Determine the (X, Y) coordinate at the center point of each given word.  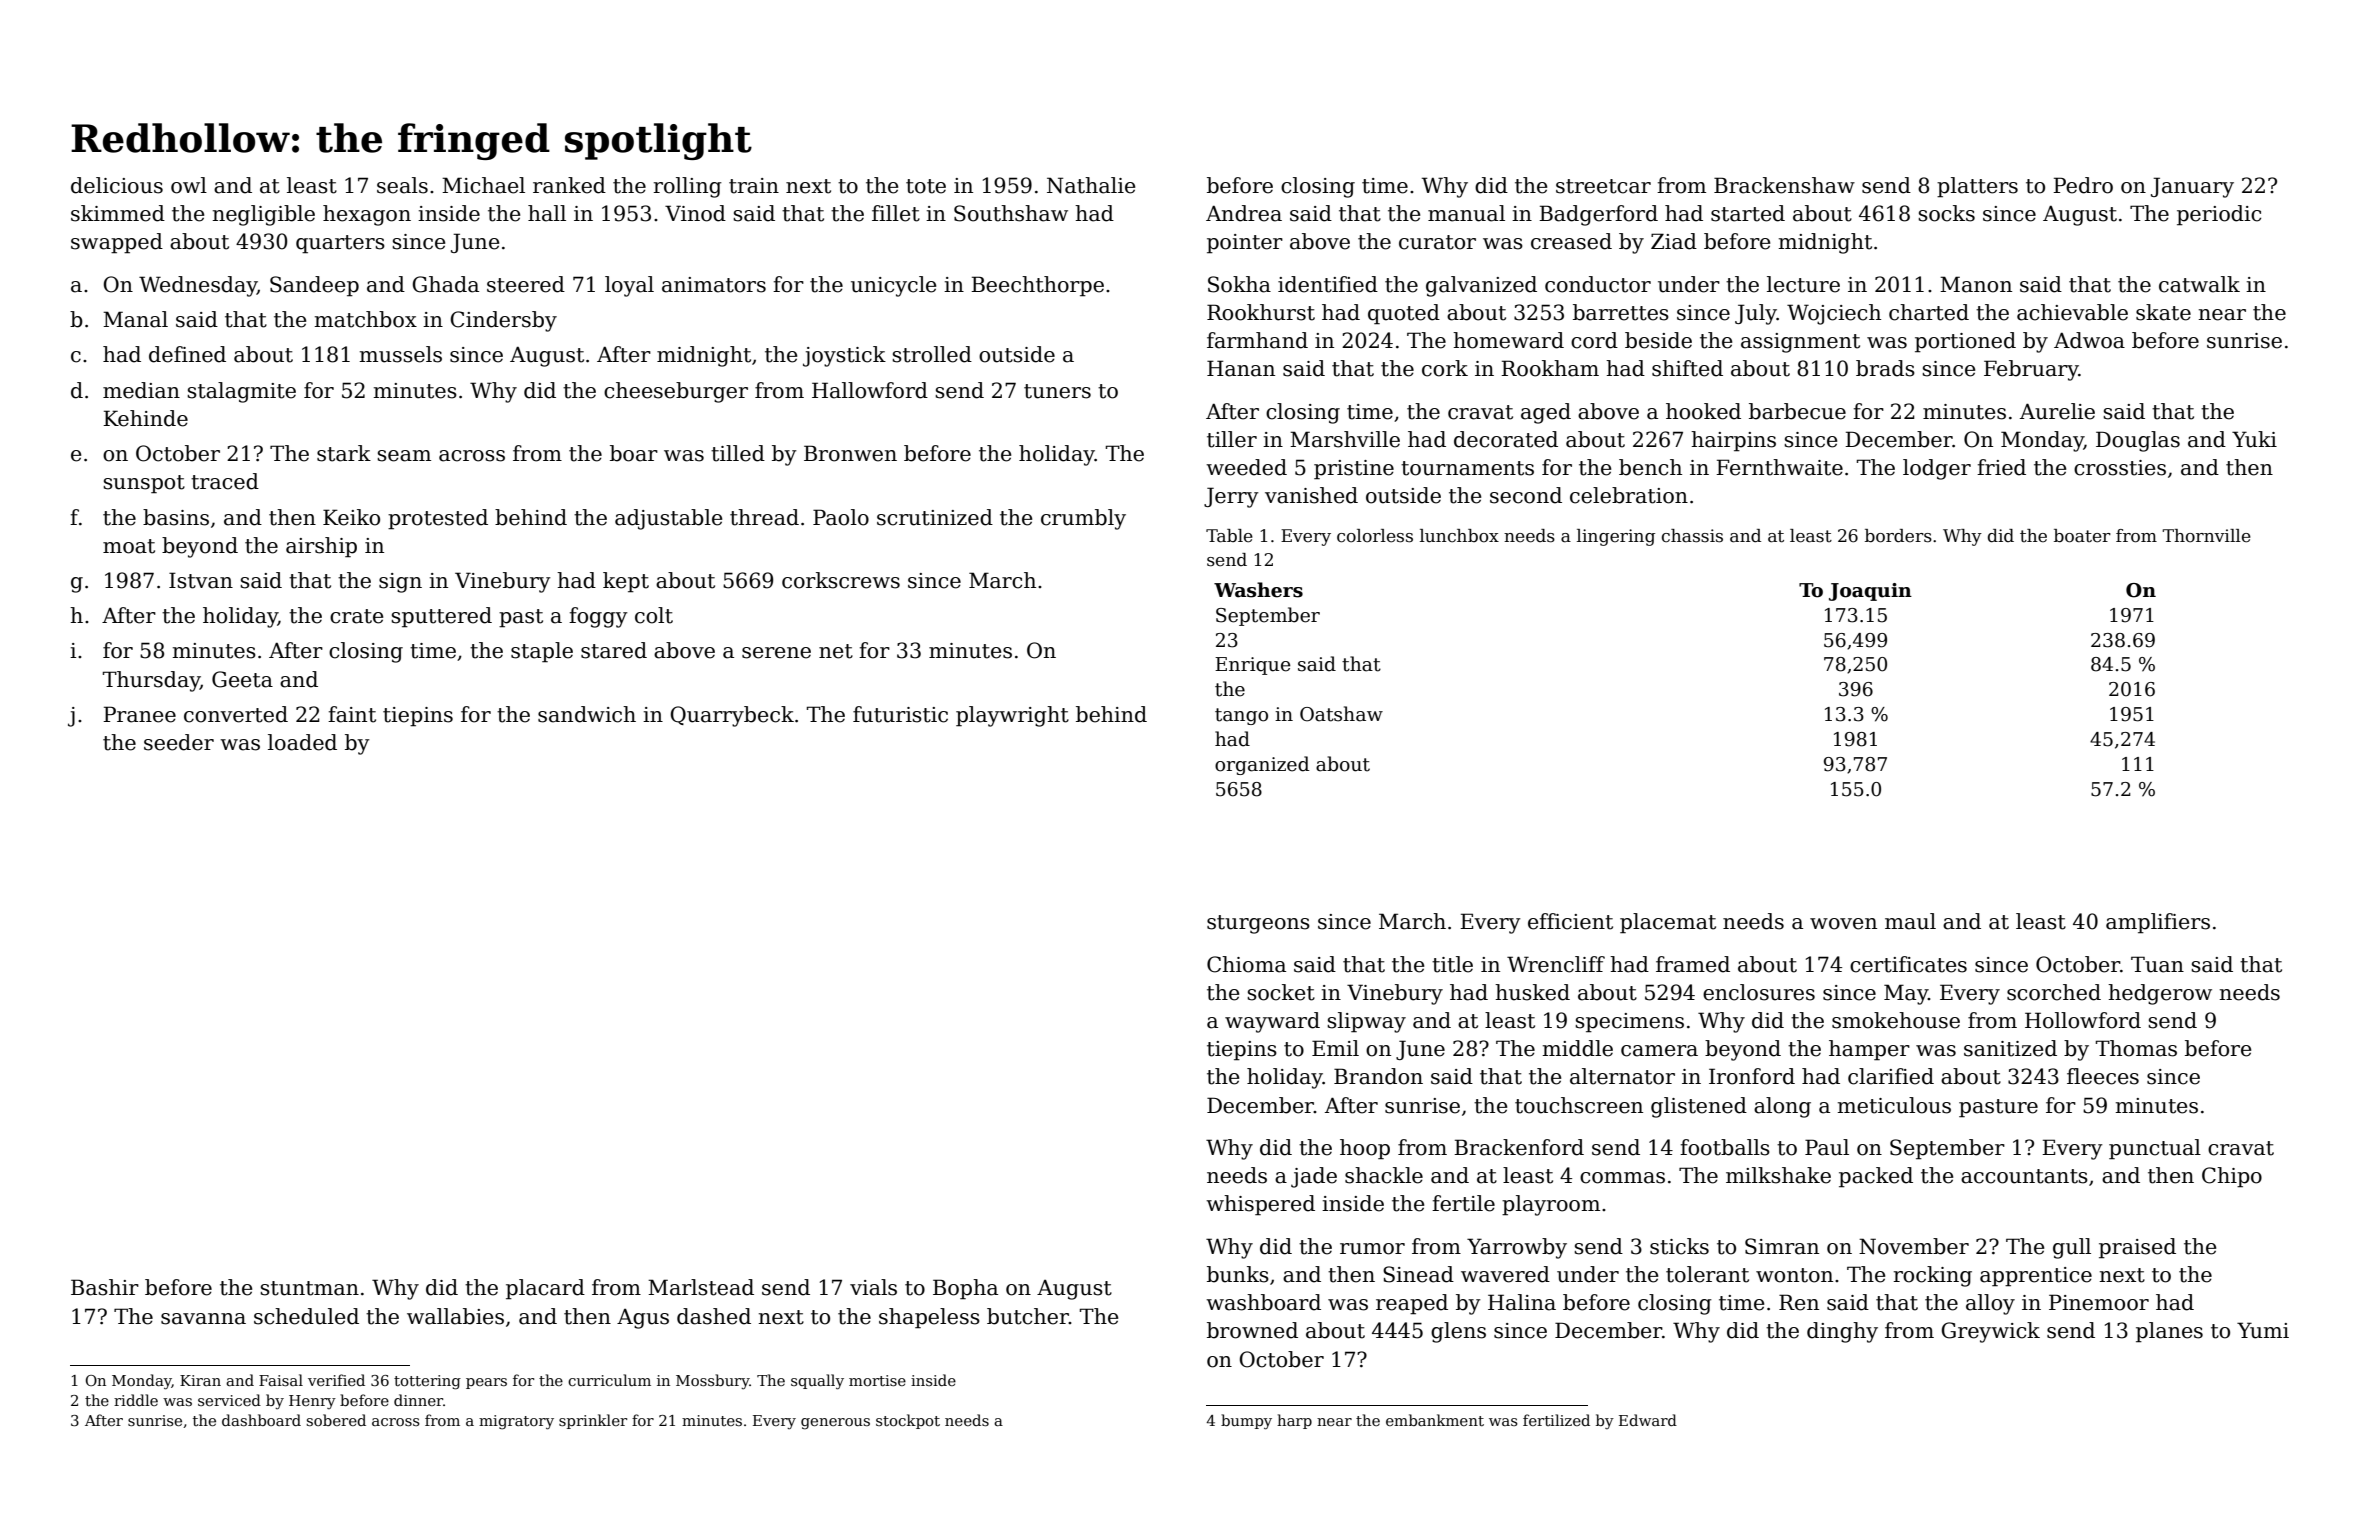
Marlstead (701, 1287)
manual (1466, 213)
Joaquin (1870, 592)
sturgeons (1258, 924)
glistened (1699, 1107)
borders (1898, 536)
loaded (302, 742)
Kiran (200, 1380)
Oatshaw (1341, 714)
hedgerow (2160, 994)
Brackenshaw (1784, 185)
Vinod (695, 213)
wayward (1272, 1022)
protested (438, 519)
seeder (179, 742)
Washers (1258, 590)
